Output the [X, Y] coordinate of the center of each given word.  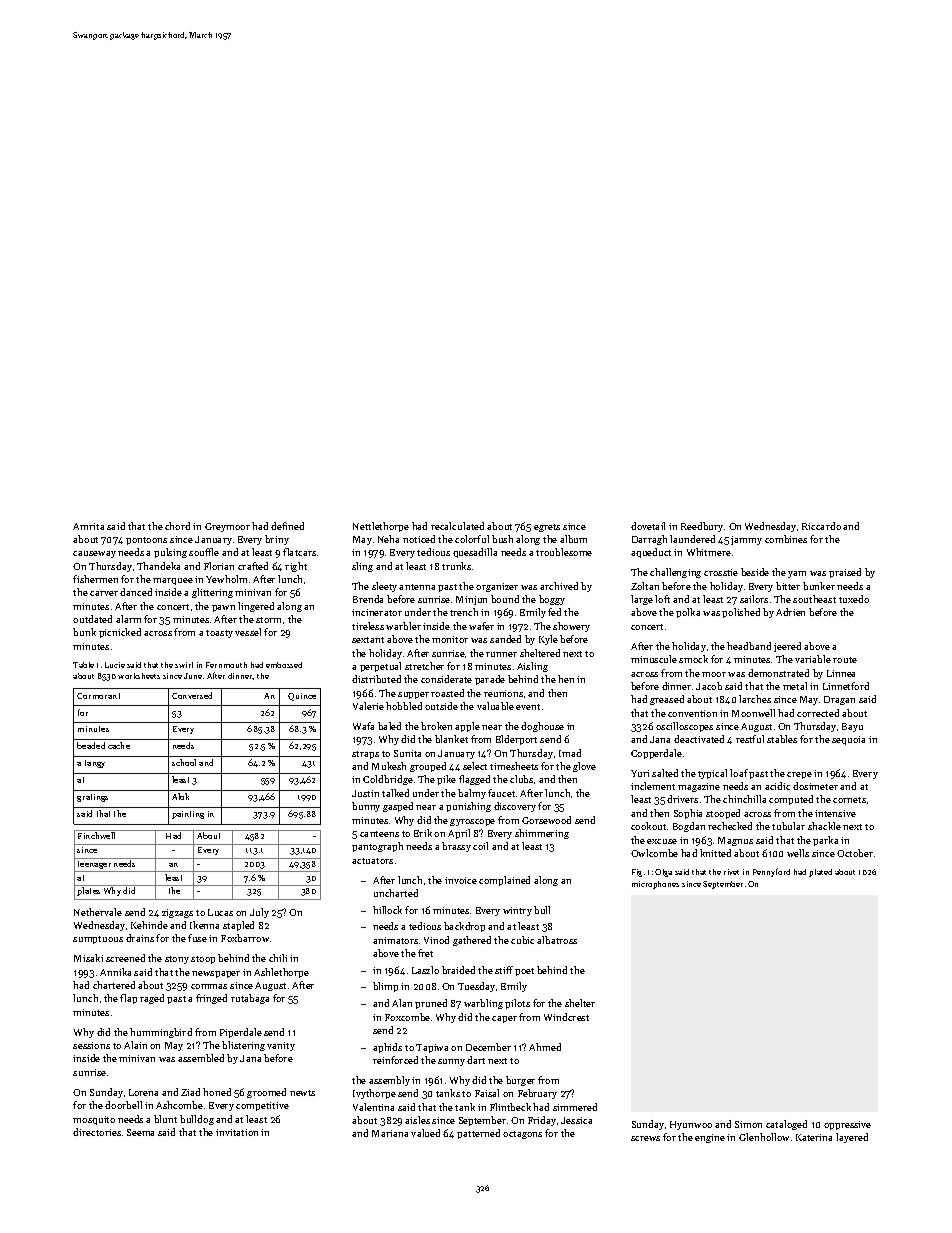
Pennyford [771, 872]
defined [287, 526]
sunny [451, 1062]
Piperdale [241, 1033]
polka [688, 613]
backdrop [464, 927]
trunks [456, 566]
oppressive [847, 1125]
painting [188, 815]
